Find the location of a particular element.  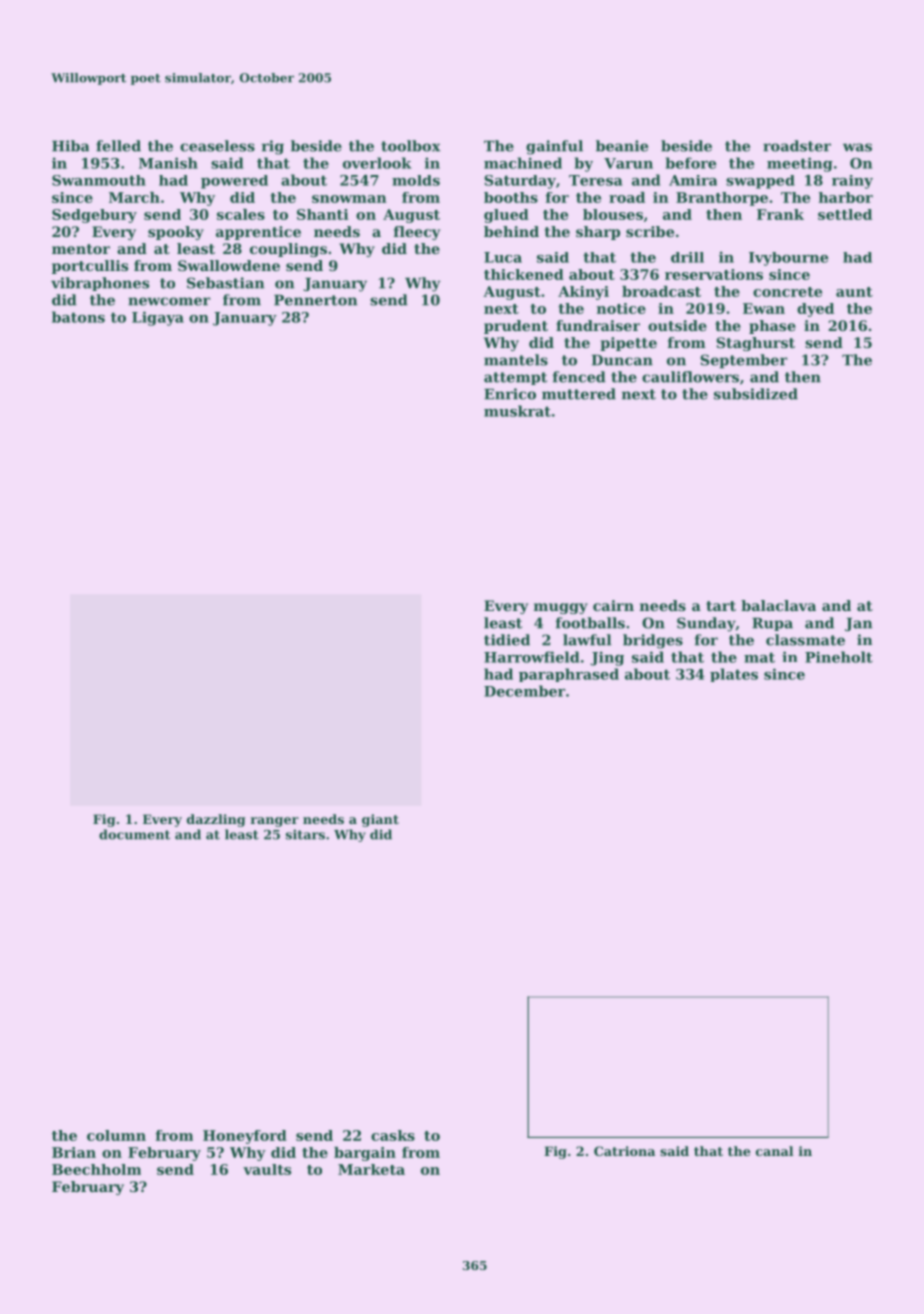

dazzling is located at coordinates (216, 820).
